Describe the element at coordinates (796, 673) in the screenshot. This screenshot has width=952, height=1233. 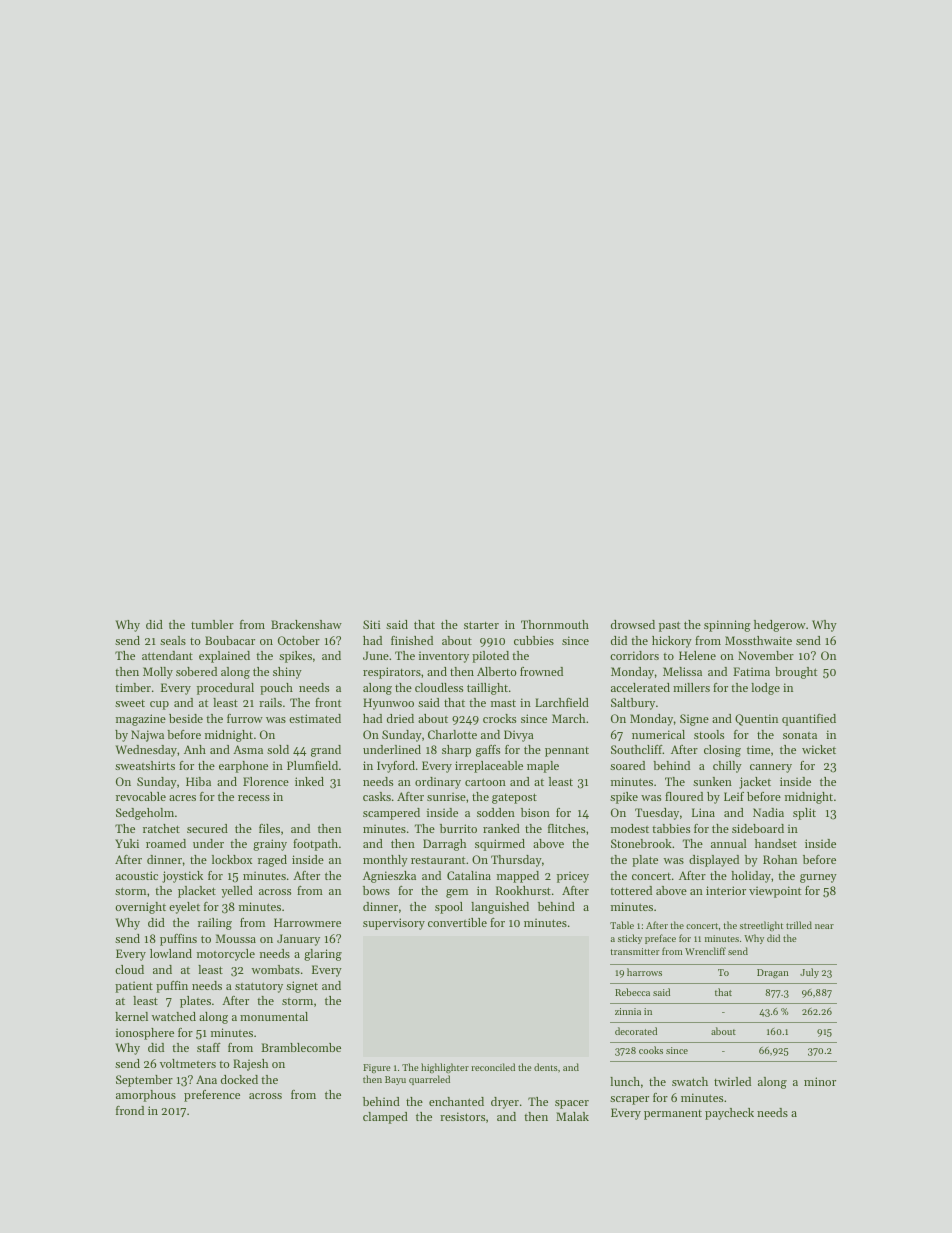
I see `brought` at that location.
